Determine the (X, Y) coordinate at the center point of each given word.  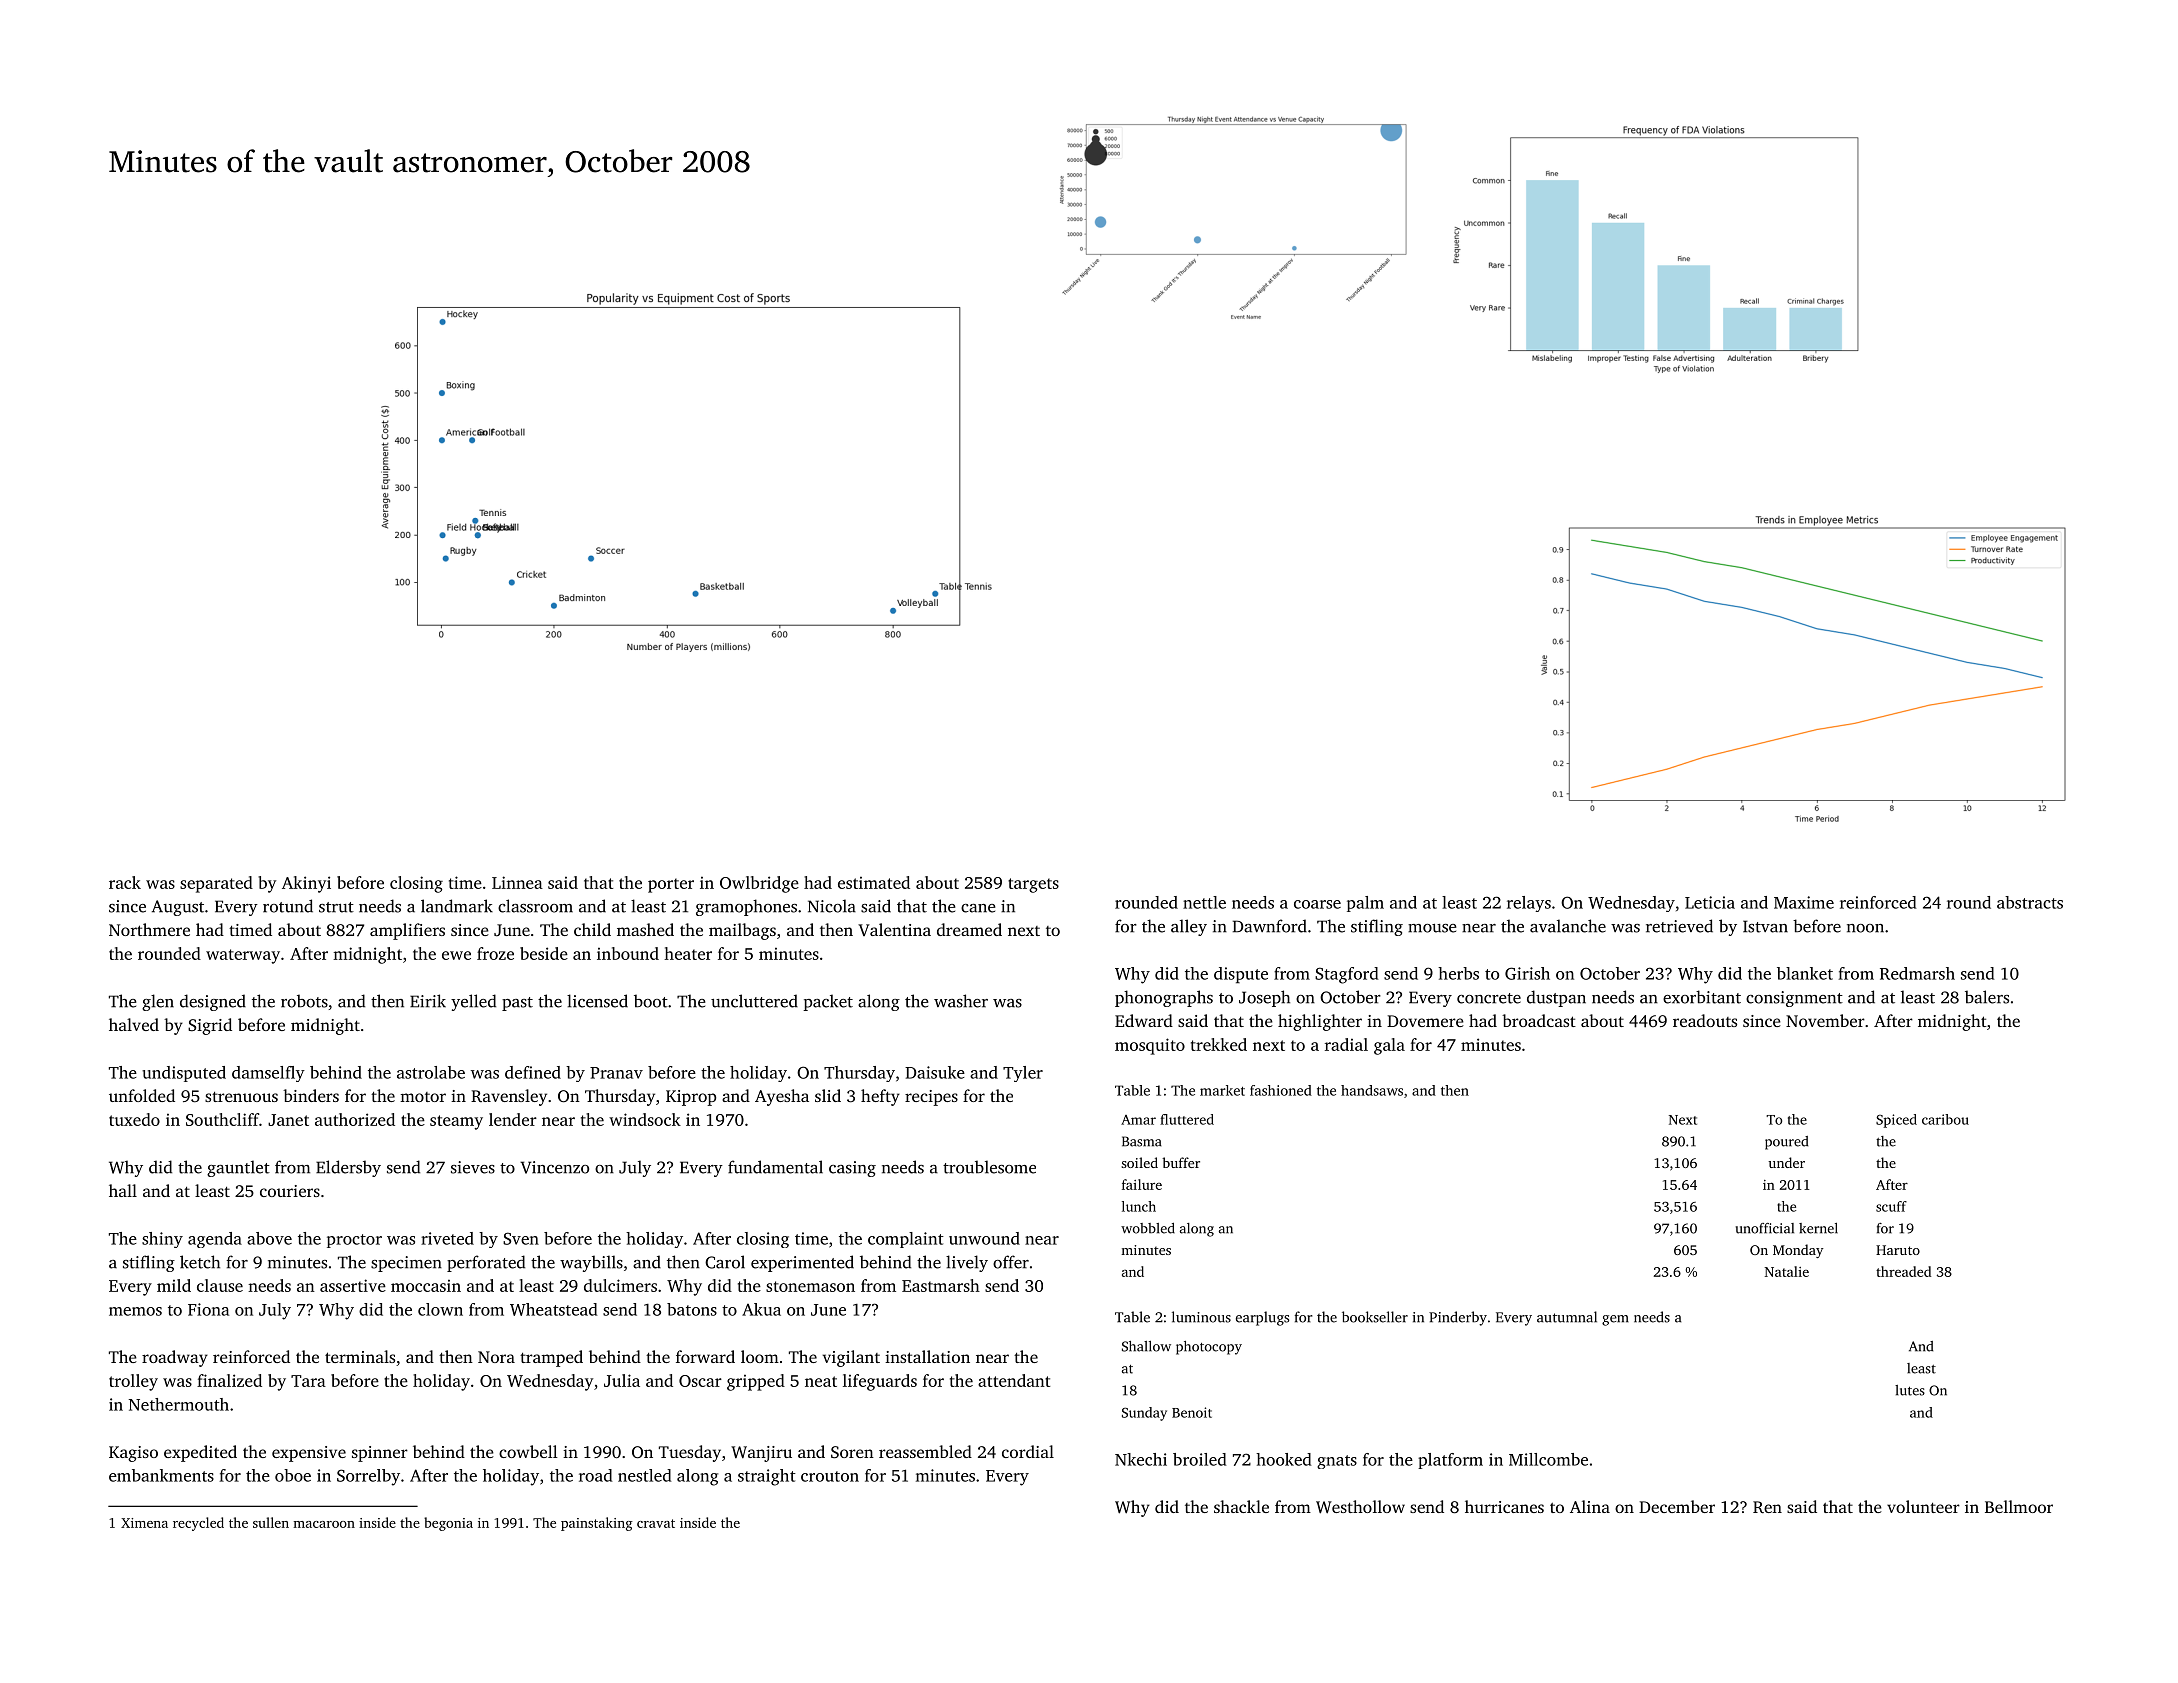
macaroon (324, 1524)
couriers (290, 1191)
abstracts (2030, 902)
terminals (360, 1356)
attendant (1014, 1380)
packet (828, 1002)
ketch (200, 1262)
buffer (1181, 1162)
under (1786, 1162)
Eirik (428, 1001)
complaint (906, 1240)
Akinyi (306, 884)
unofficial (1765, 1228)
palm (1365, 904)
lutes (1910, 1390)
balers (1987, 997)
